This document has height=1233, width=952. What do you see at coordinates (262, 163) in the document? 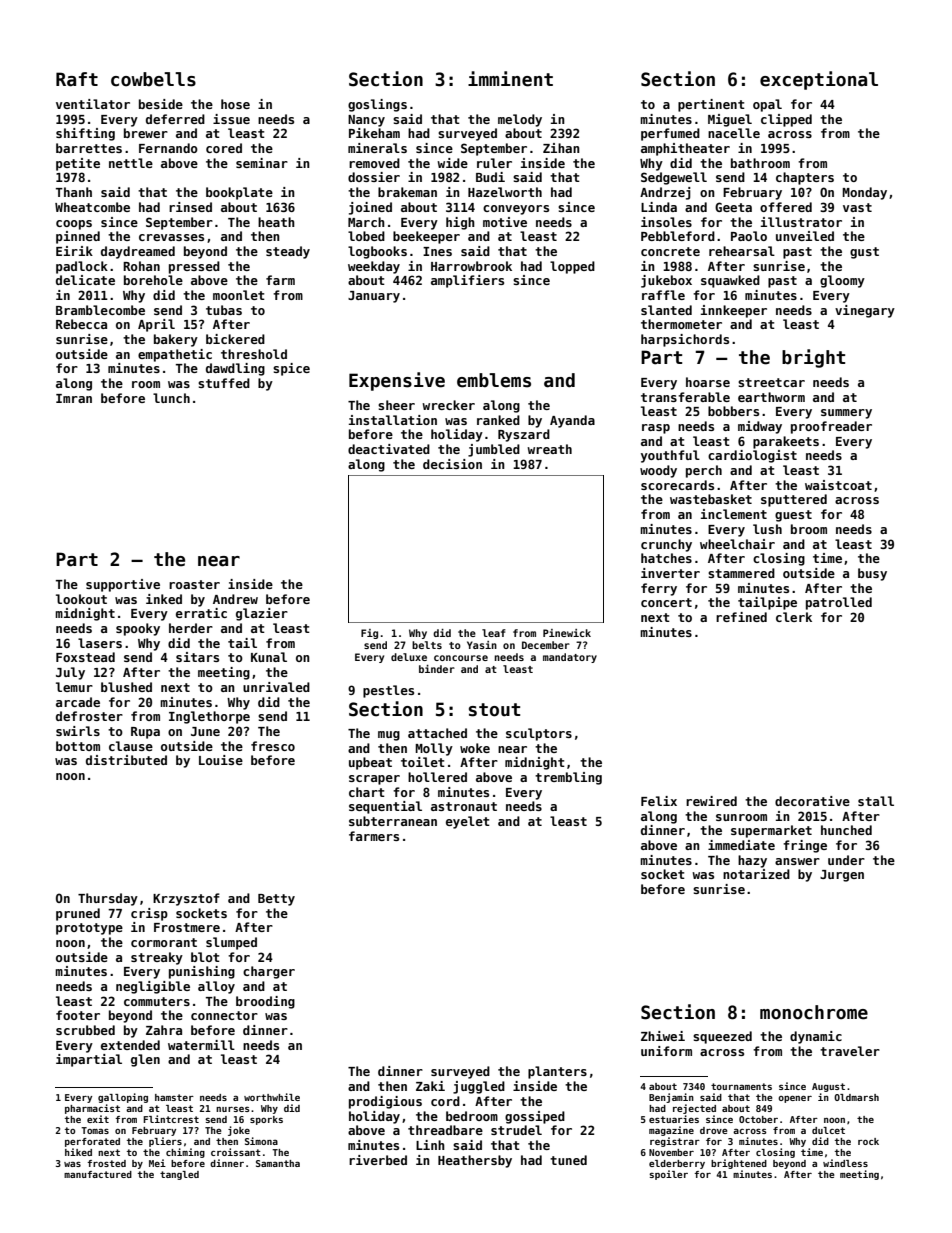
I see `seminar` at bounding box center [262, 163].
